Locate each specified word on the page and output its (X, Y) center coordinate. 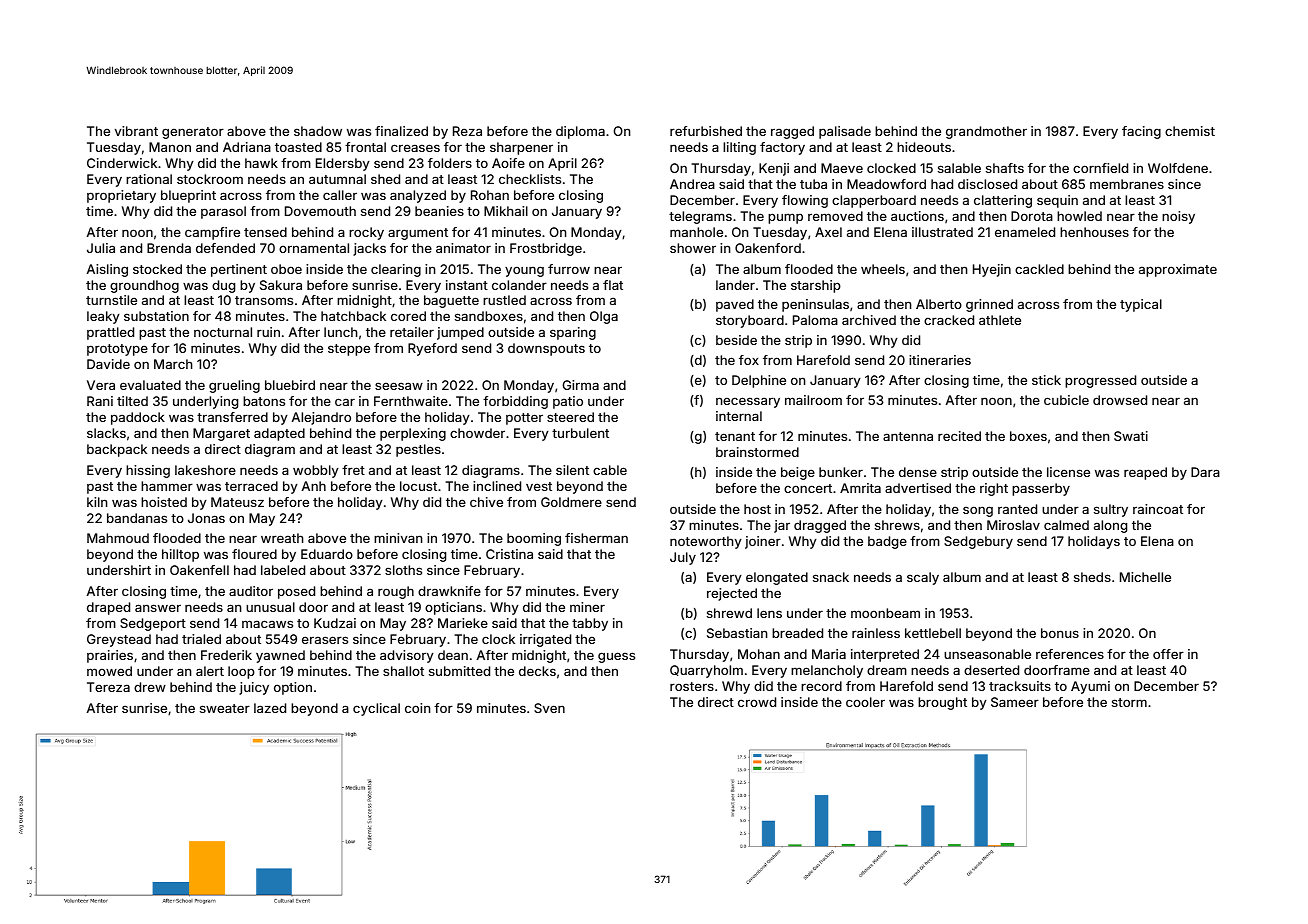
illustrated (942, 232)
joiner (763, 542)
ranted (1017, 509)
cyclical (376, 709)
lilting (739, 148)
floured (254, 554)
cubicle (1066, 400)
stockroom (210, 179)
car (345, 402)
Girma (580, 385)
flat (613, 285)
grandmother (986, 132)
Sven (549, 708)
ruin (268, 332)
